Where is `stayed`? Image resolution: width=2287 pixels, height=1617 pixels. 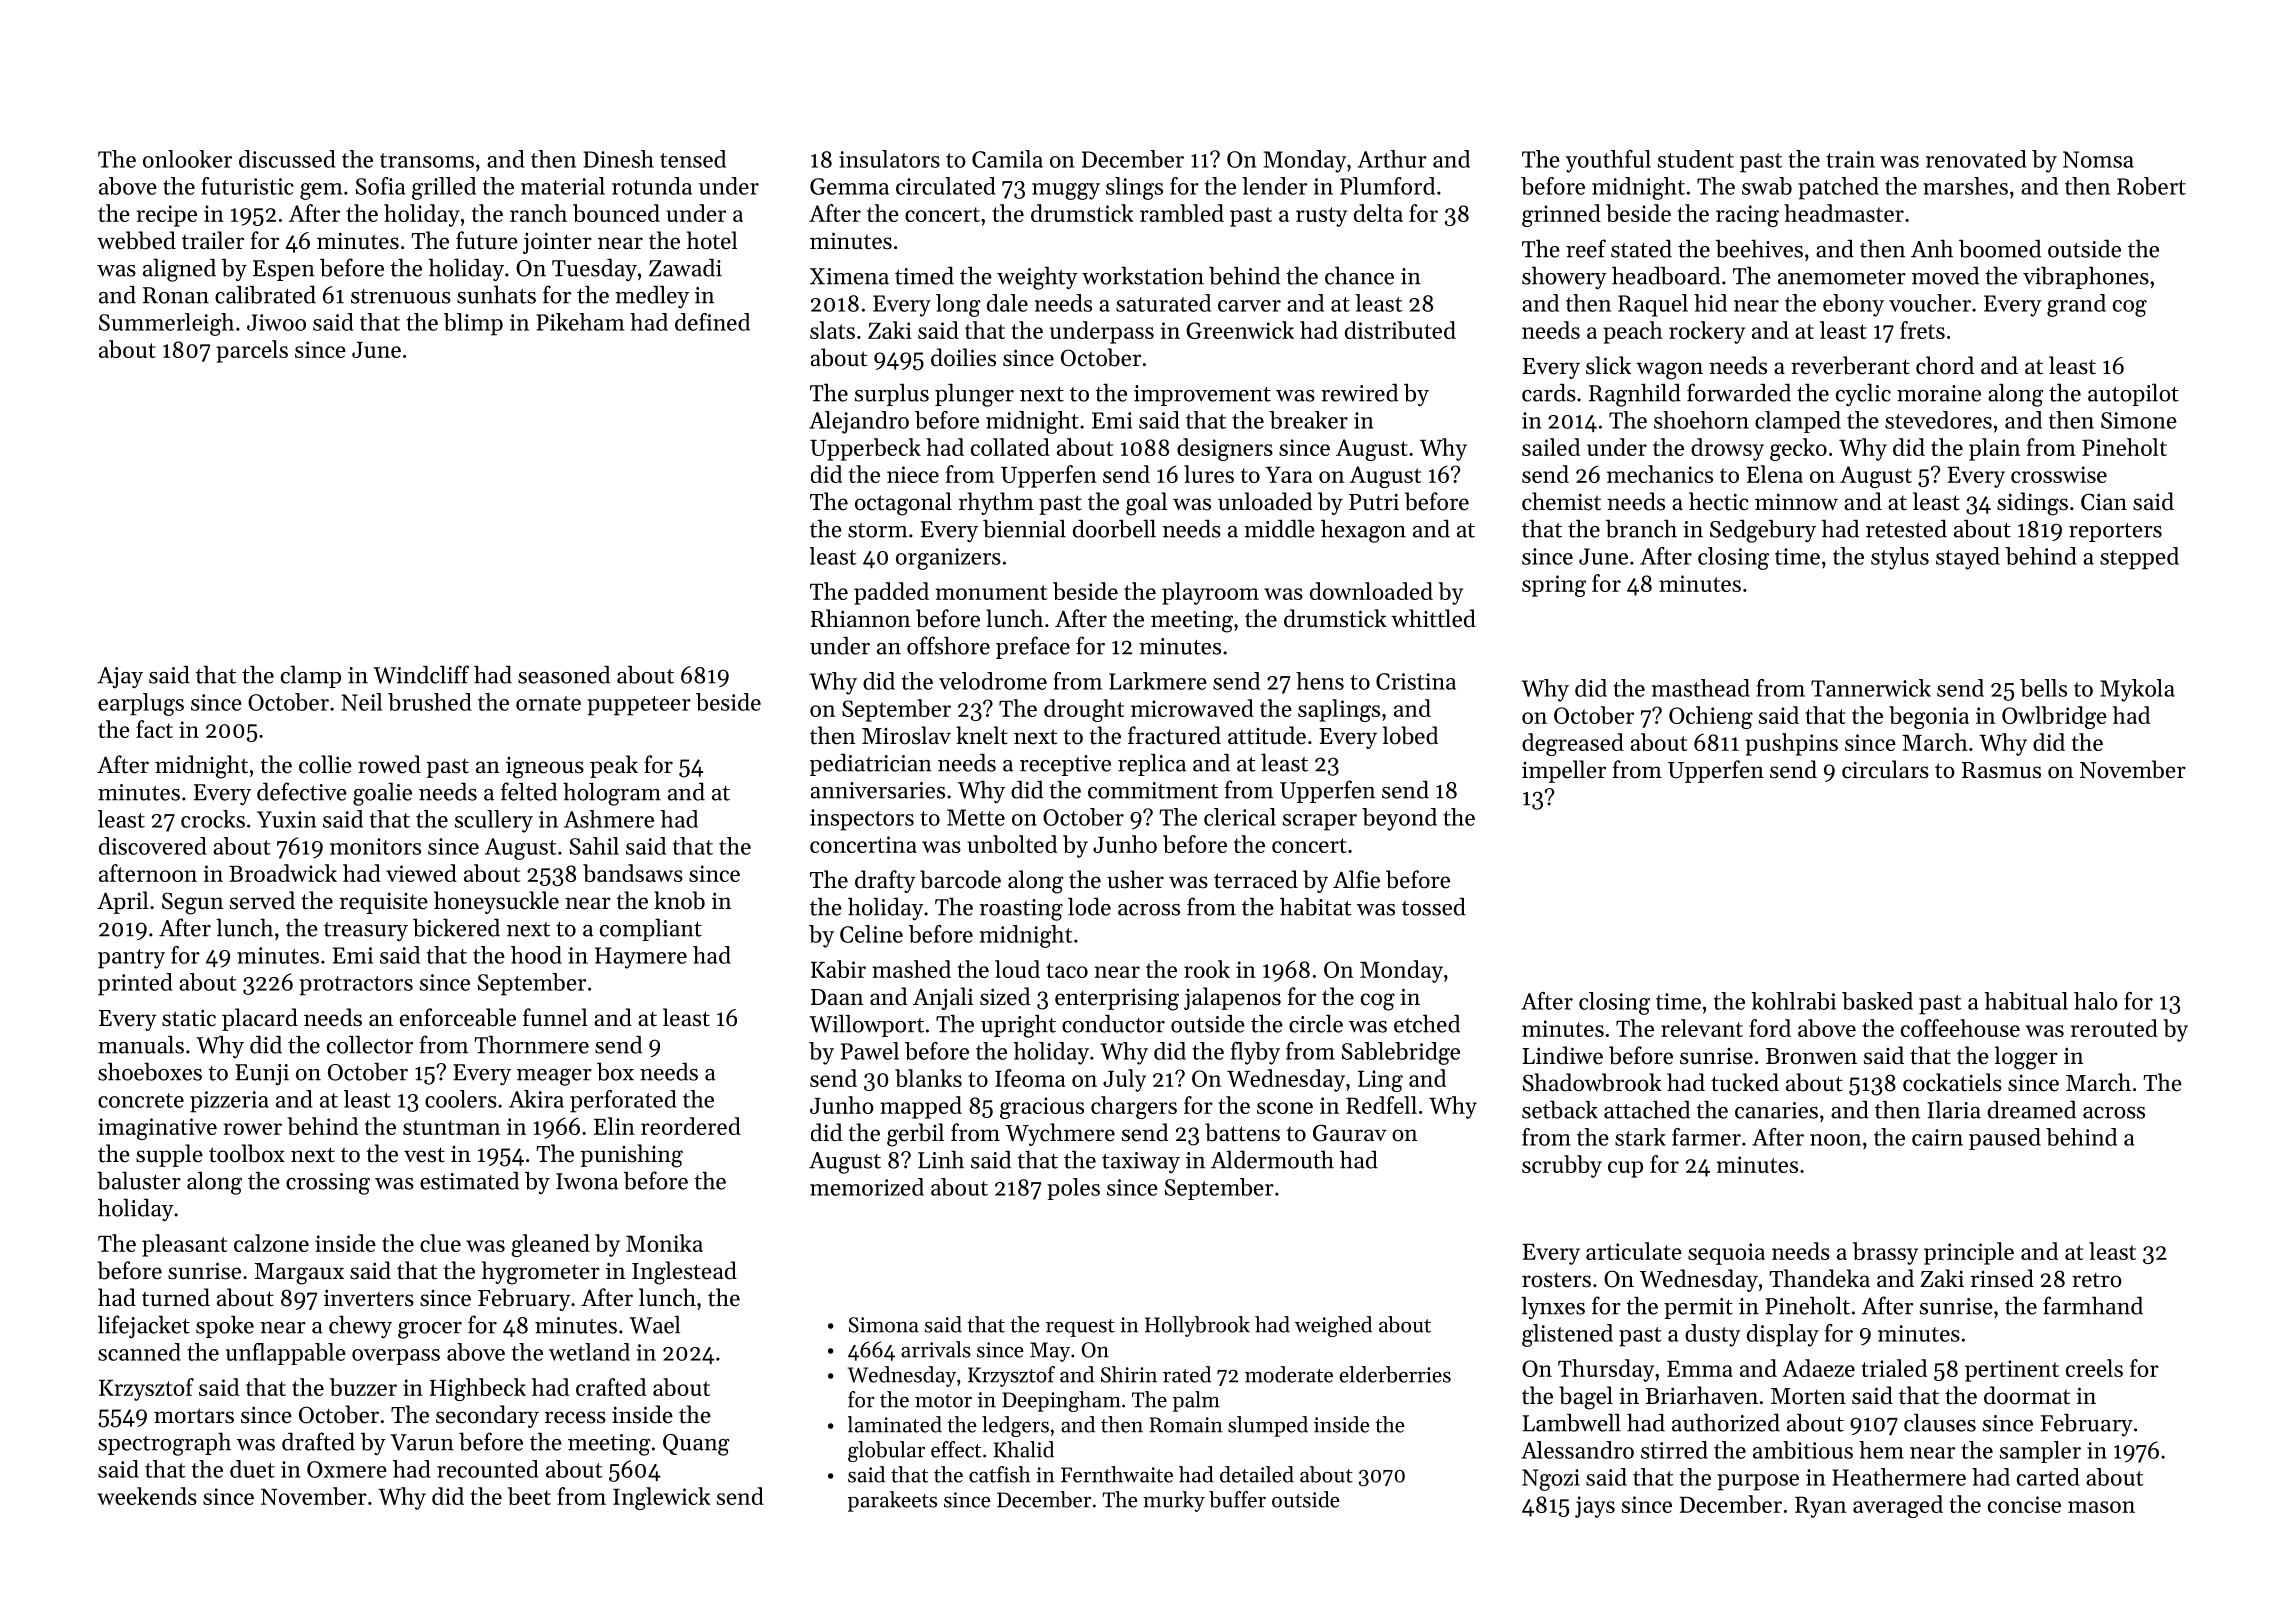 stayed is located at coordinates (1968, 558).
